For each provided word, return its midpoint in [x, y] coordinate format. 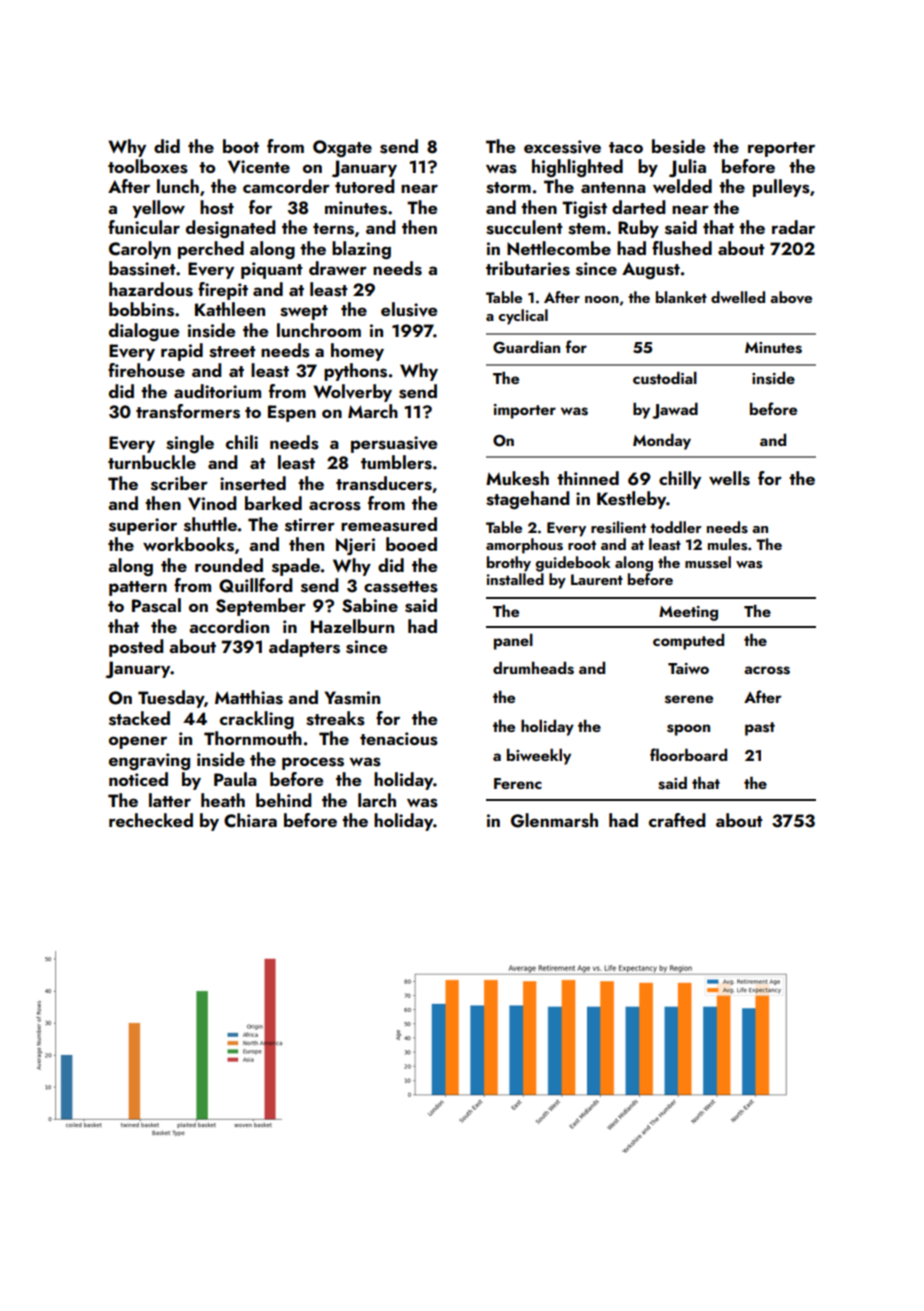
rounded [229, 565]
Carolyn [140, 250]
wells [729, 478]
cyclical [523, 317]
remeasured [389, 524]
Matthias [249, 697]
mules [727, 544]
